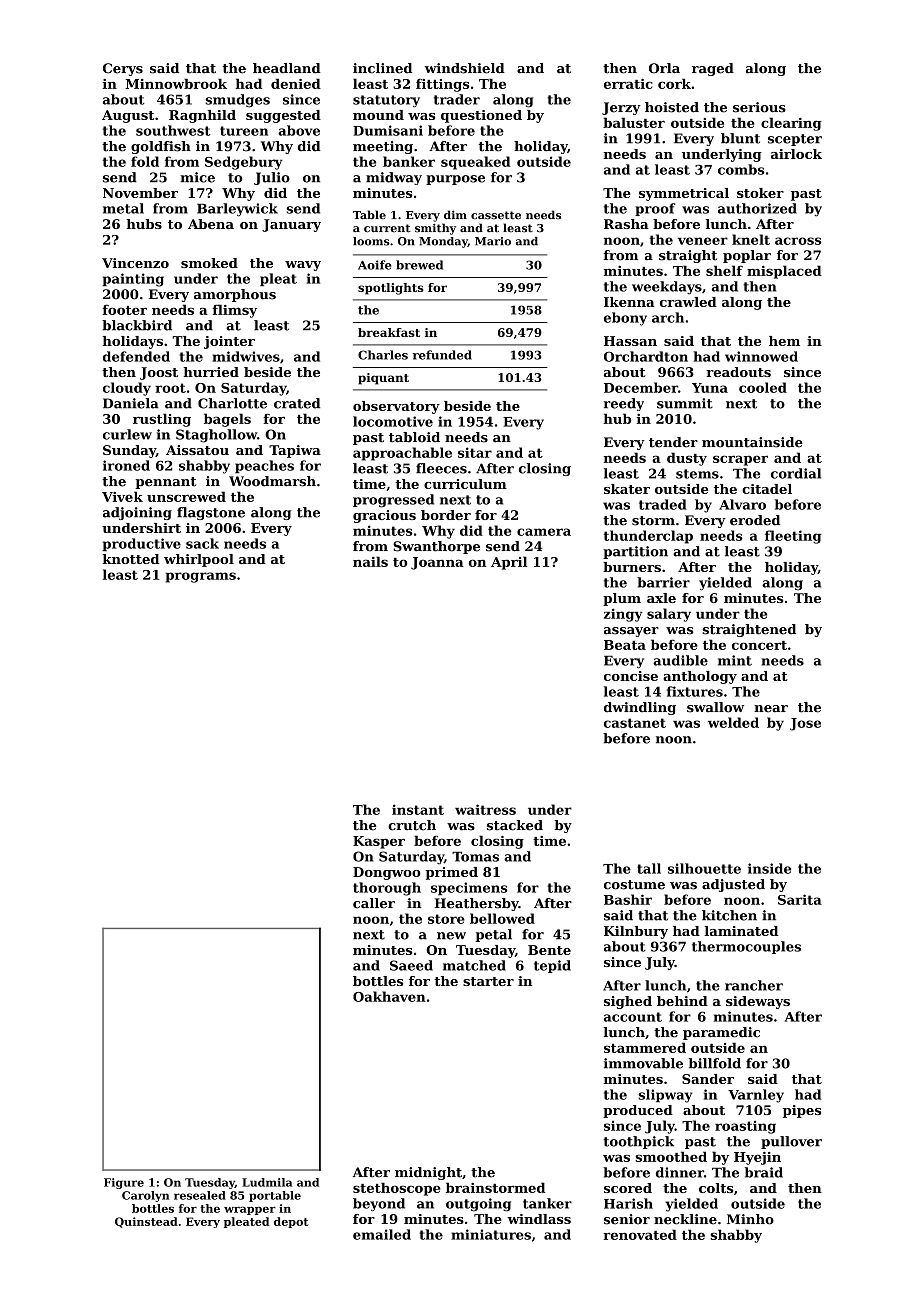 This screenshot has height=1308, width=924. I want to click on unscrewed, so click(186, 496).
